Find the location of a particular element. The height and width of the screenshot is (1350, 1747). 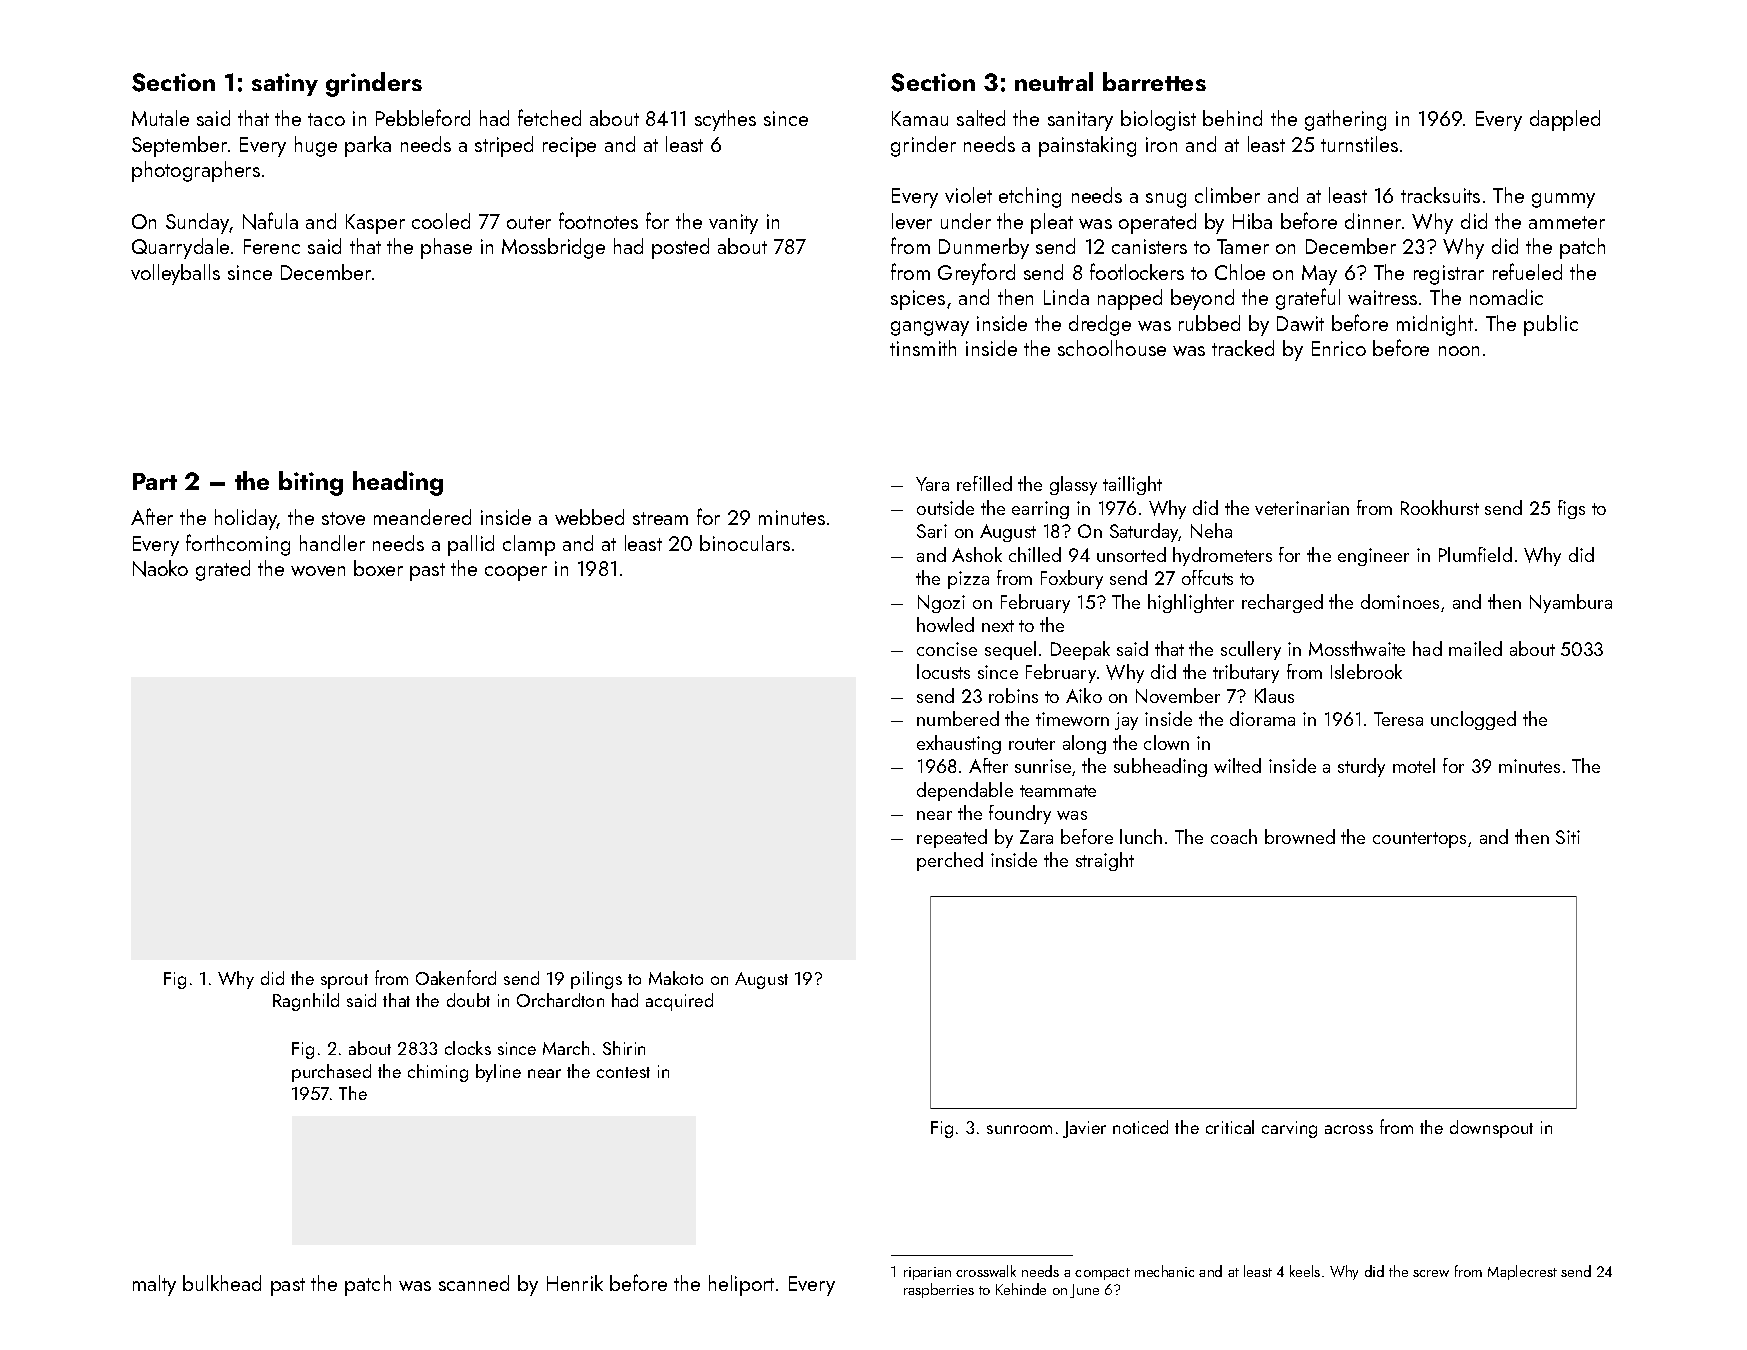

Oakenford is located at coordinates (456, 977).
